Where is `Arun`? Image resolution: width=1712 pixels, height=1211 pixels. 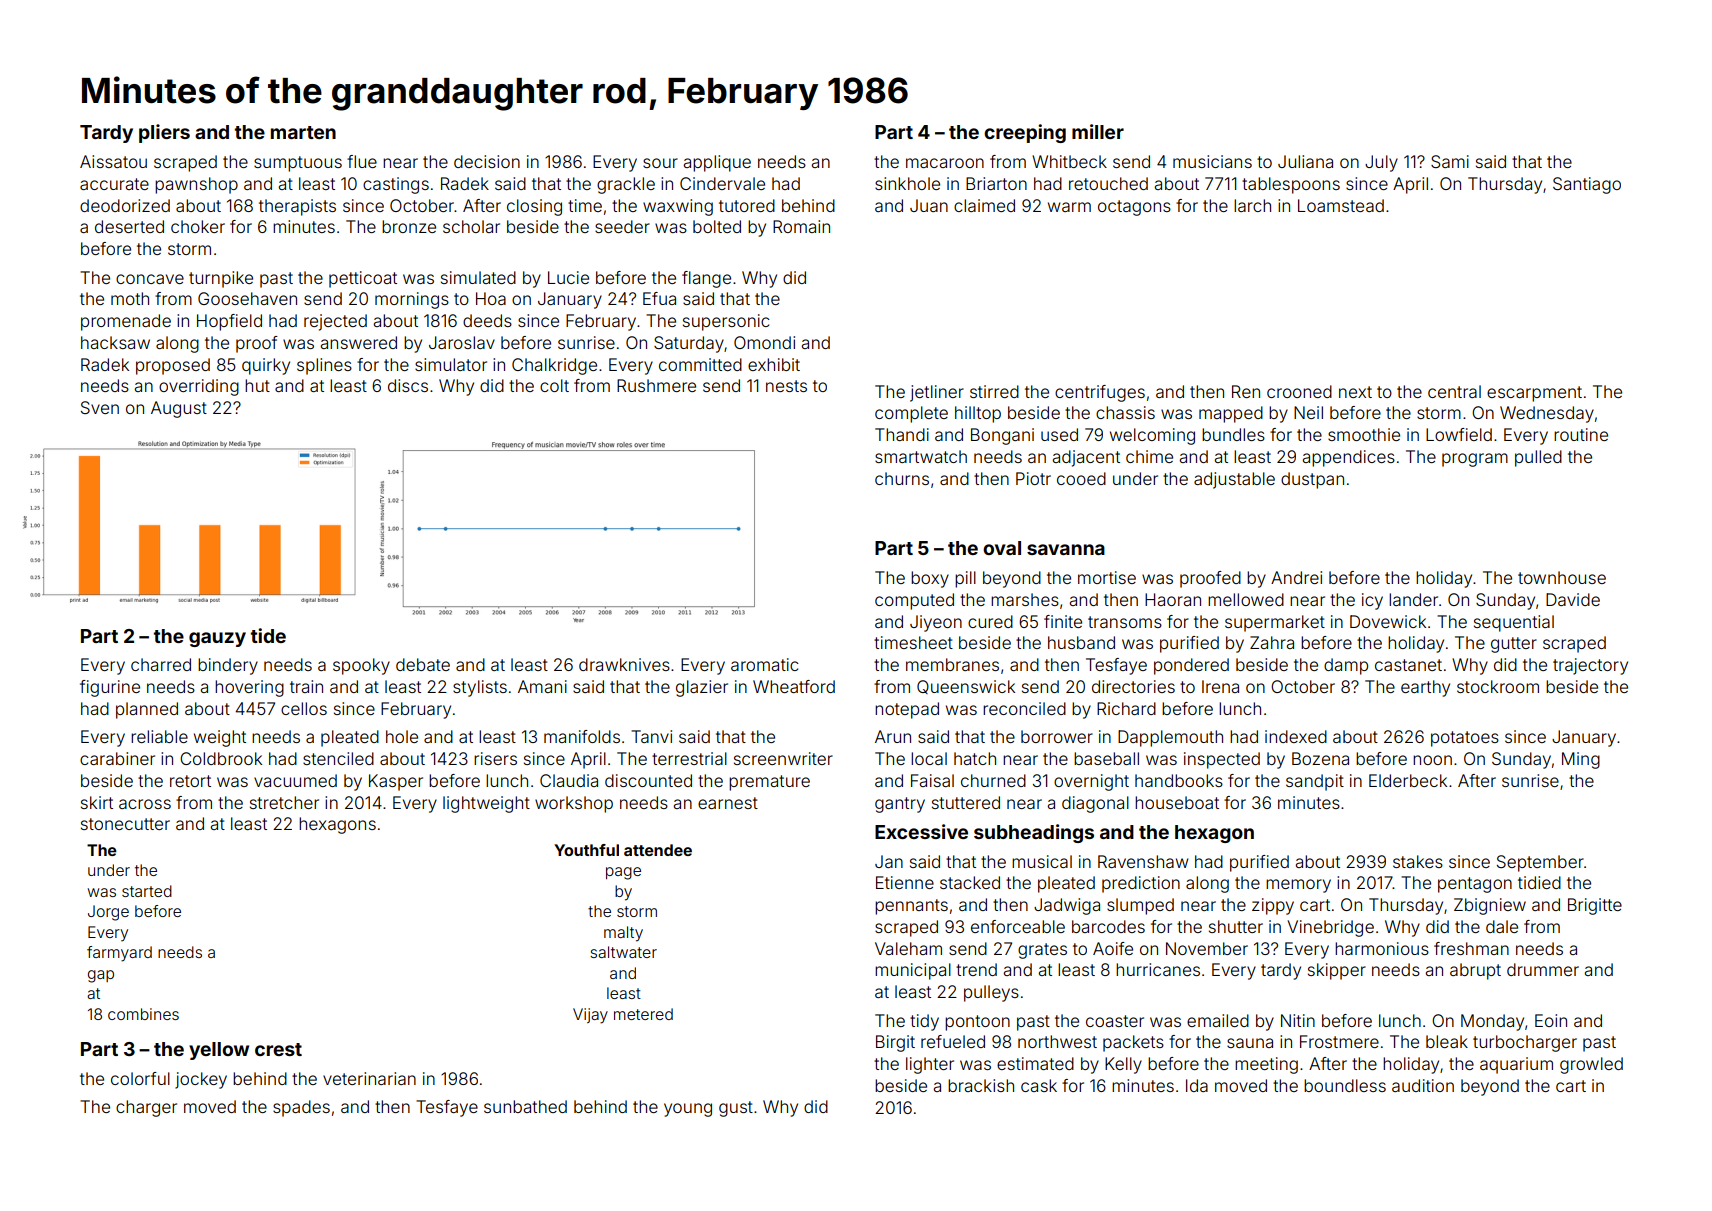 Arun is located at coordinates (893, 736).
